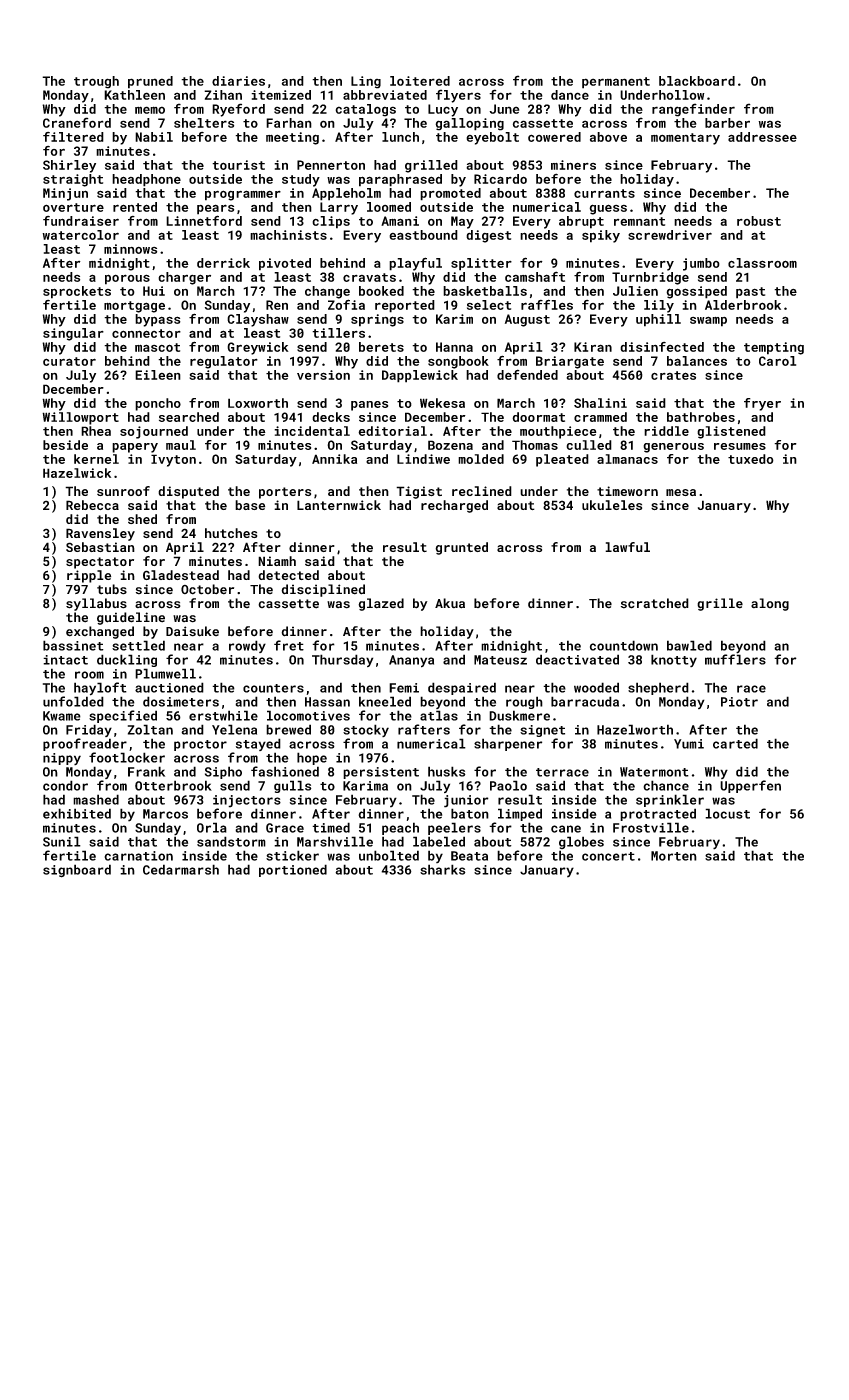  Describe the element at coordinates (77, 122) in the screenshot. I see `Craneford` at that location.
